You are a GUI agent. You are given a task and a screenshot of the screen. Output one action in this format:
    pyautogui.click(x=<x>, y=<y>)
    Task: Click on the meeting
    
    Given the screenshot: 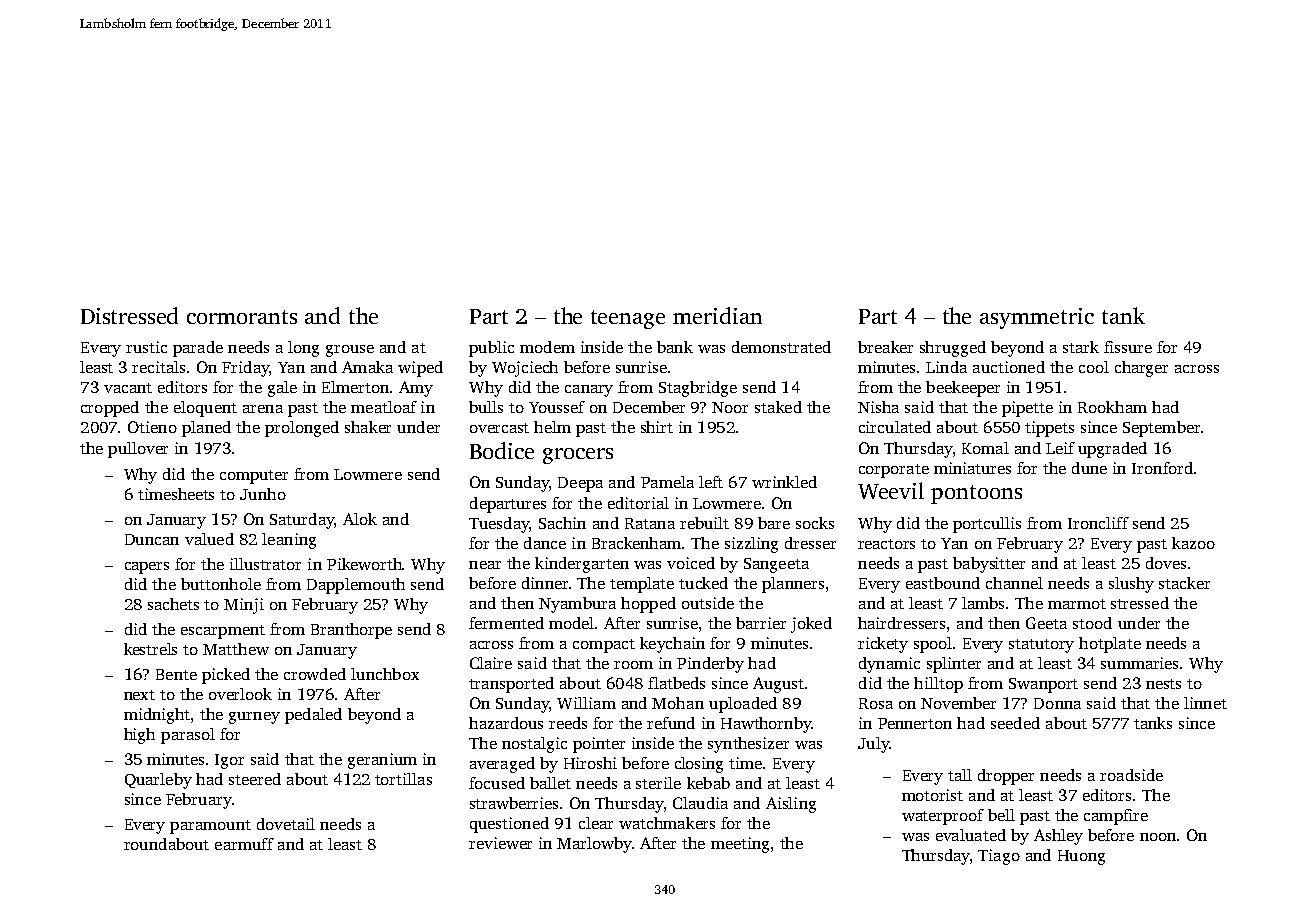 What is the action you would take?
    pyautogui.click(x=740, y=845)
